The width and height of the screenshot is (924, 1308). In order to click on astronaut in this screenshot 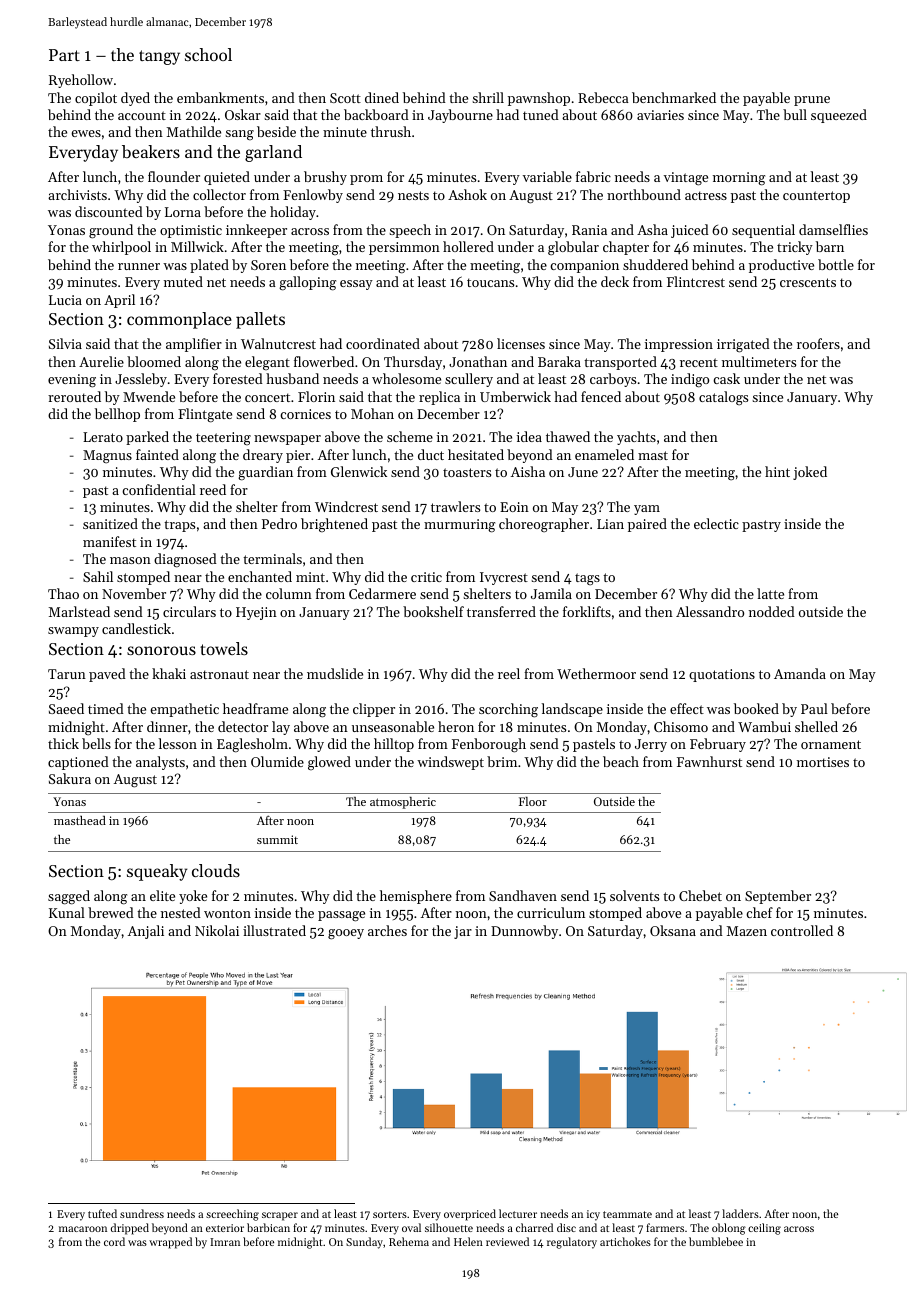, I will do `click(219, 674)`.
